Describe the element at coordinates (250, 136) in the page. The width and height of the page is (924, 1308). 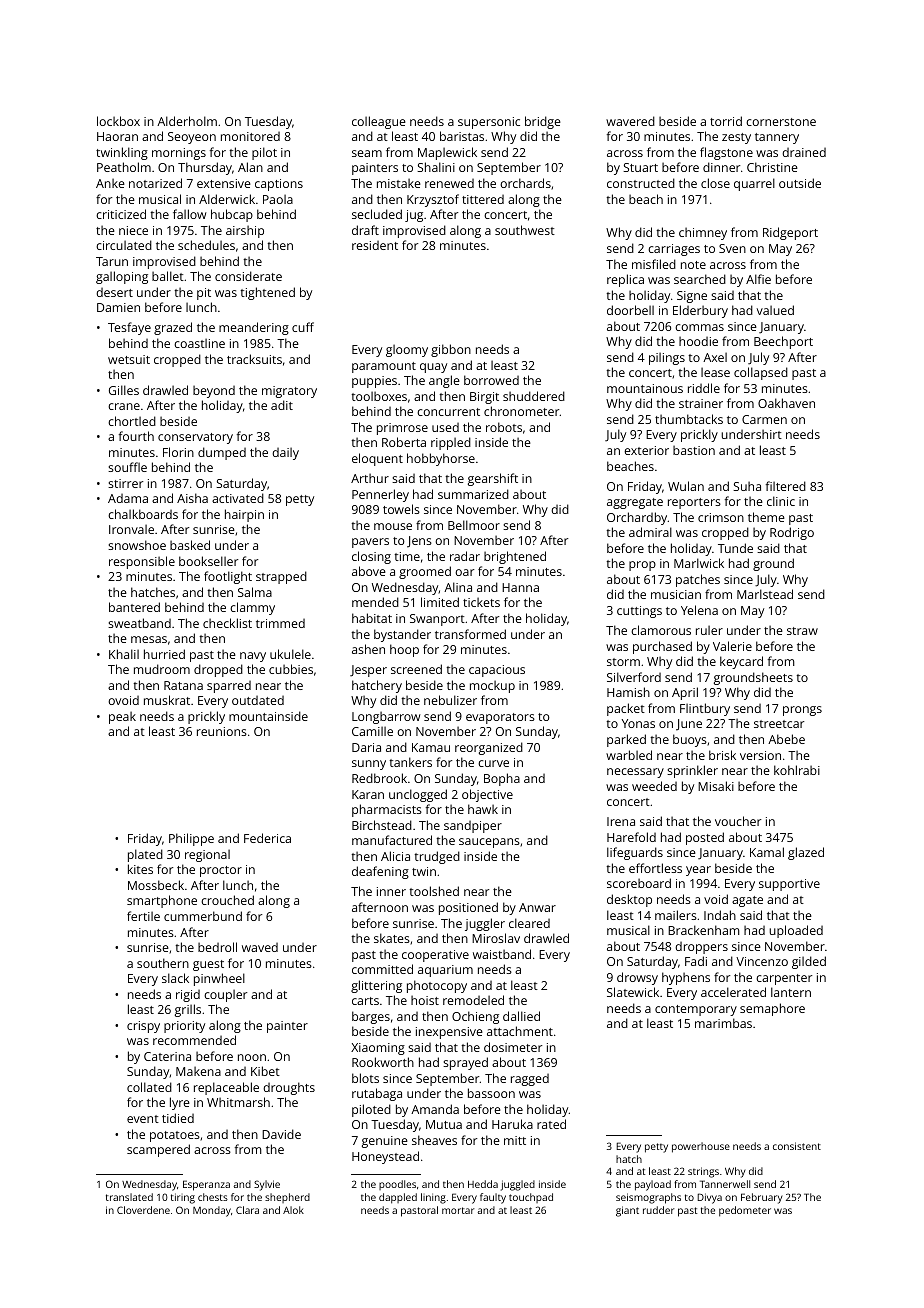
I see `monitored` at that location.
